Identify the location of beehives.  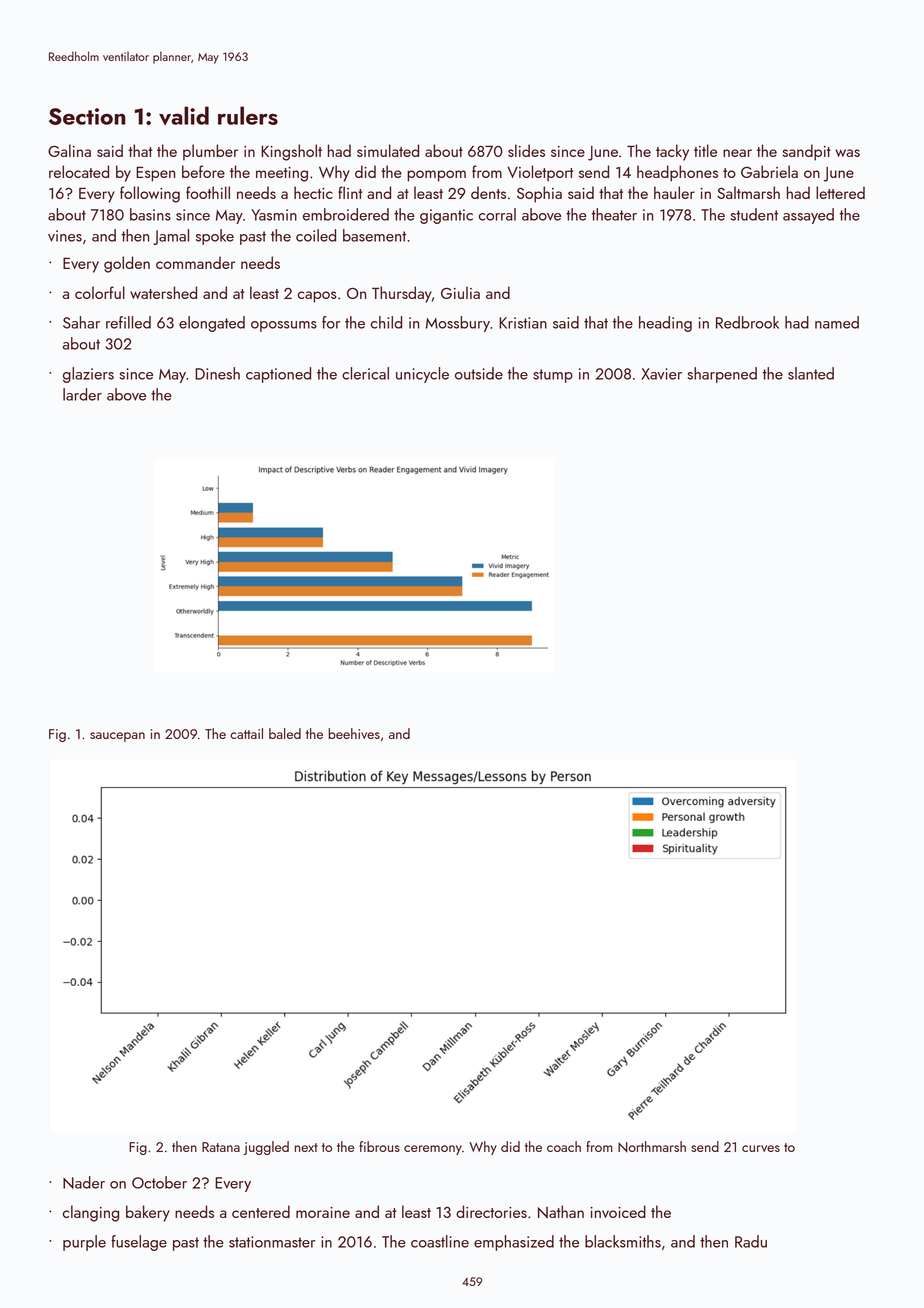
(354, 733).
